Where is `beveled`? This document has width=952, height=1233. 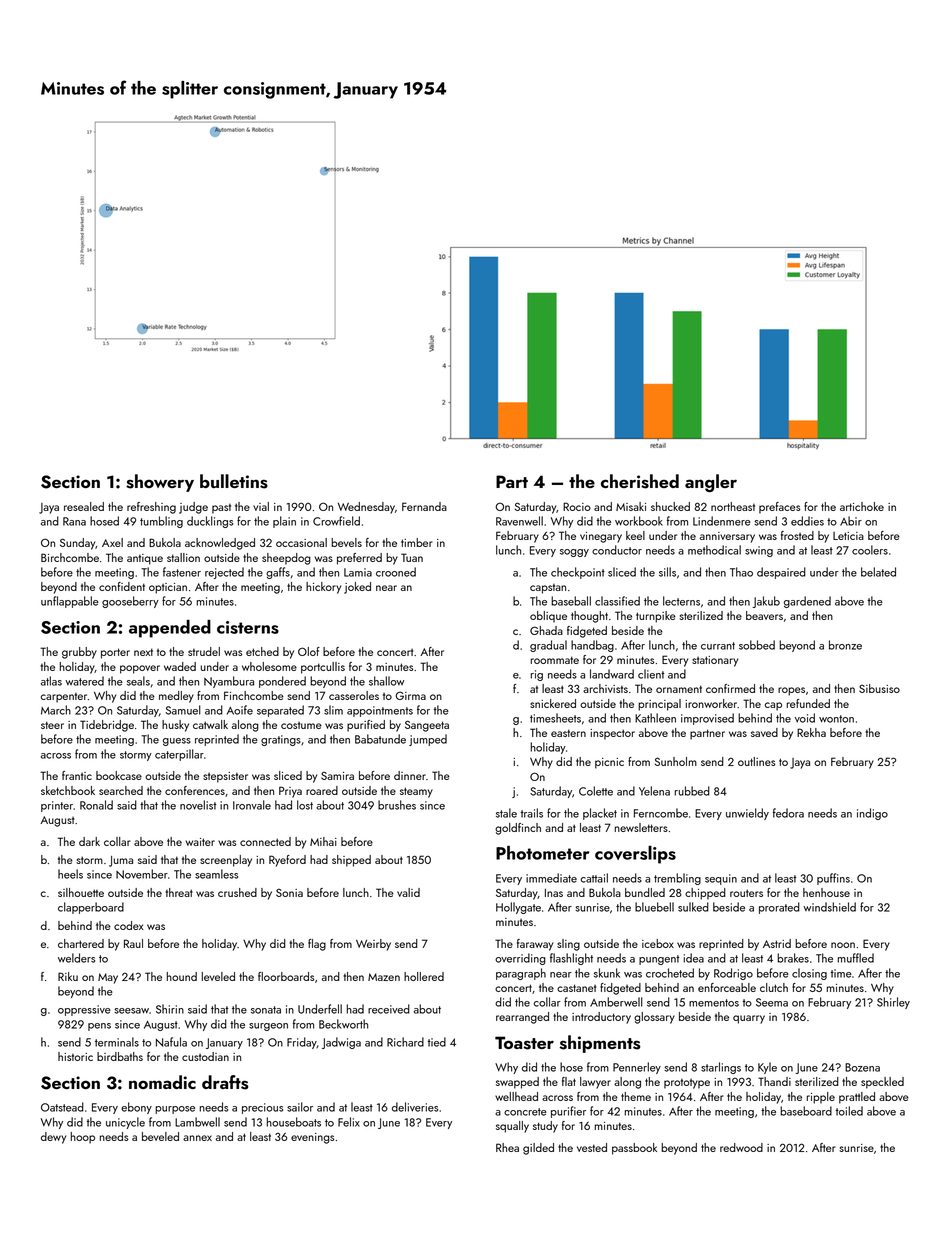
beveled is located at coordinates (160, 1136).
